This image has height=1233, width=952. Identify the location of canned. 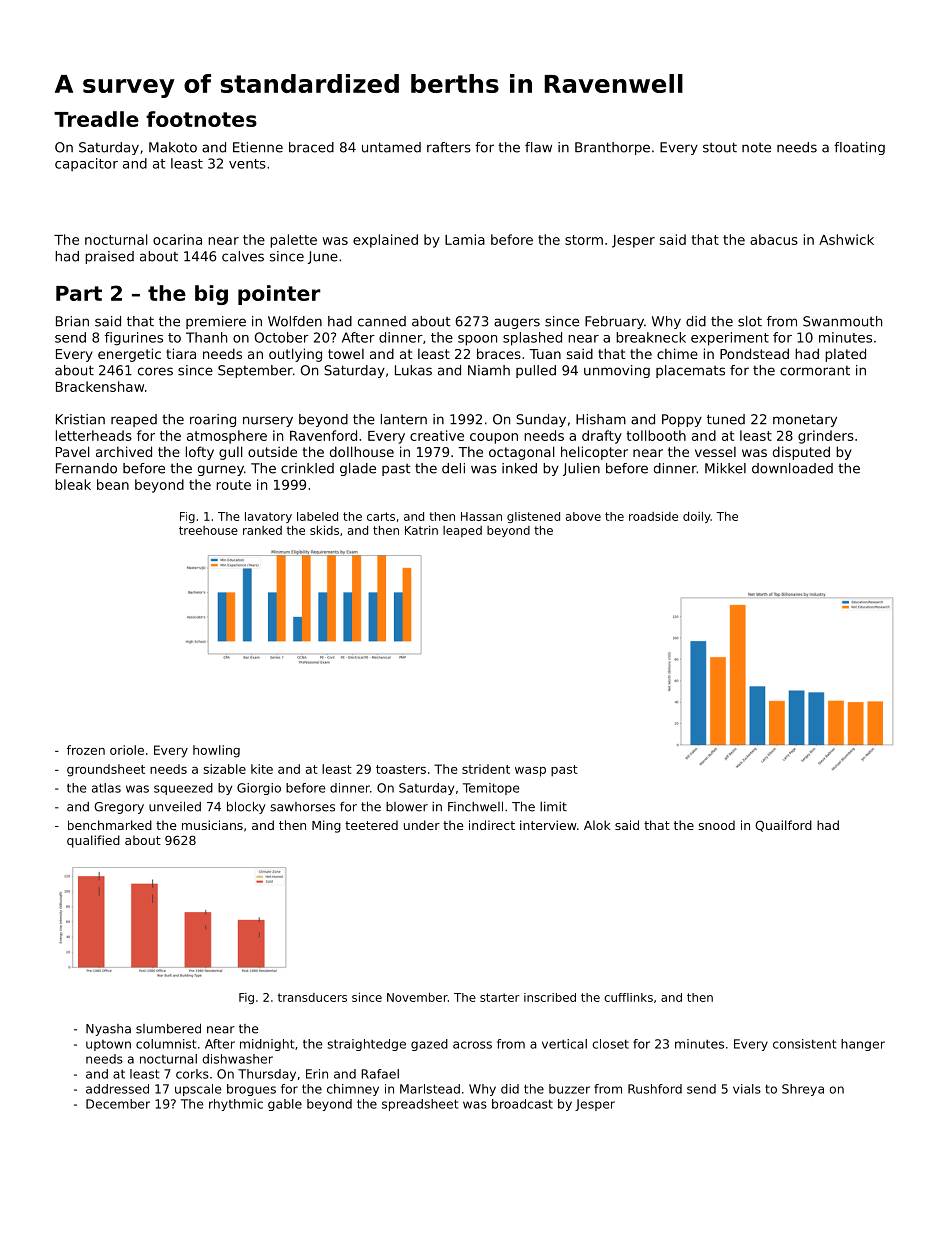
(382, 321).
